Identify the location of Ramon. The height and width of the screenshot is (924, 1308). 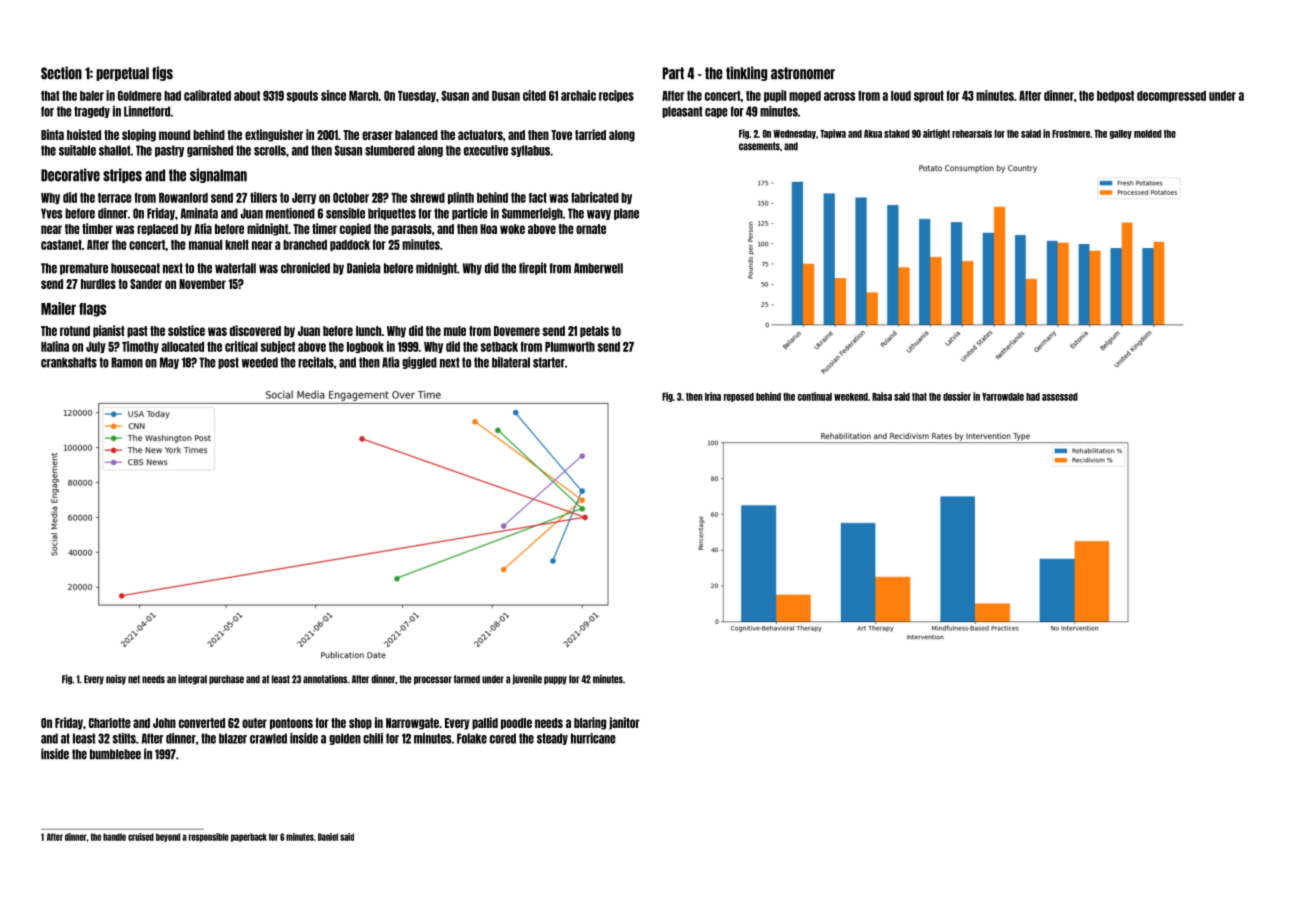
(127, 362).
